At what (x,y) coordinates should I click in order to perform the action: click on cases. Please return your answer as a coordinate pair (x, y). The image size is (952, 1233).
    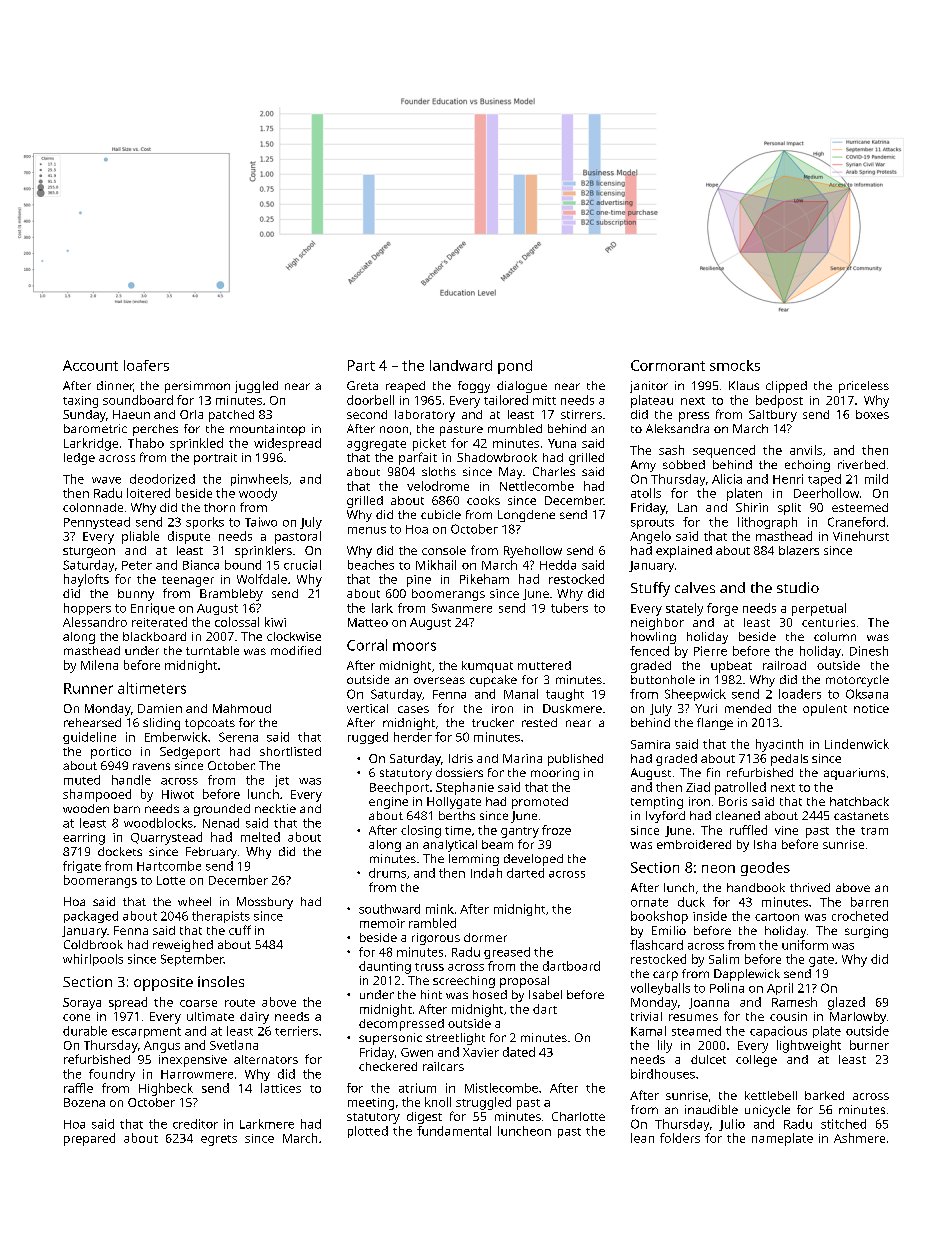
    Looking at the image, I should click on (413, 709).
